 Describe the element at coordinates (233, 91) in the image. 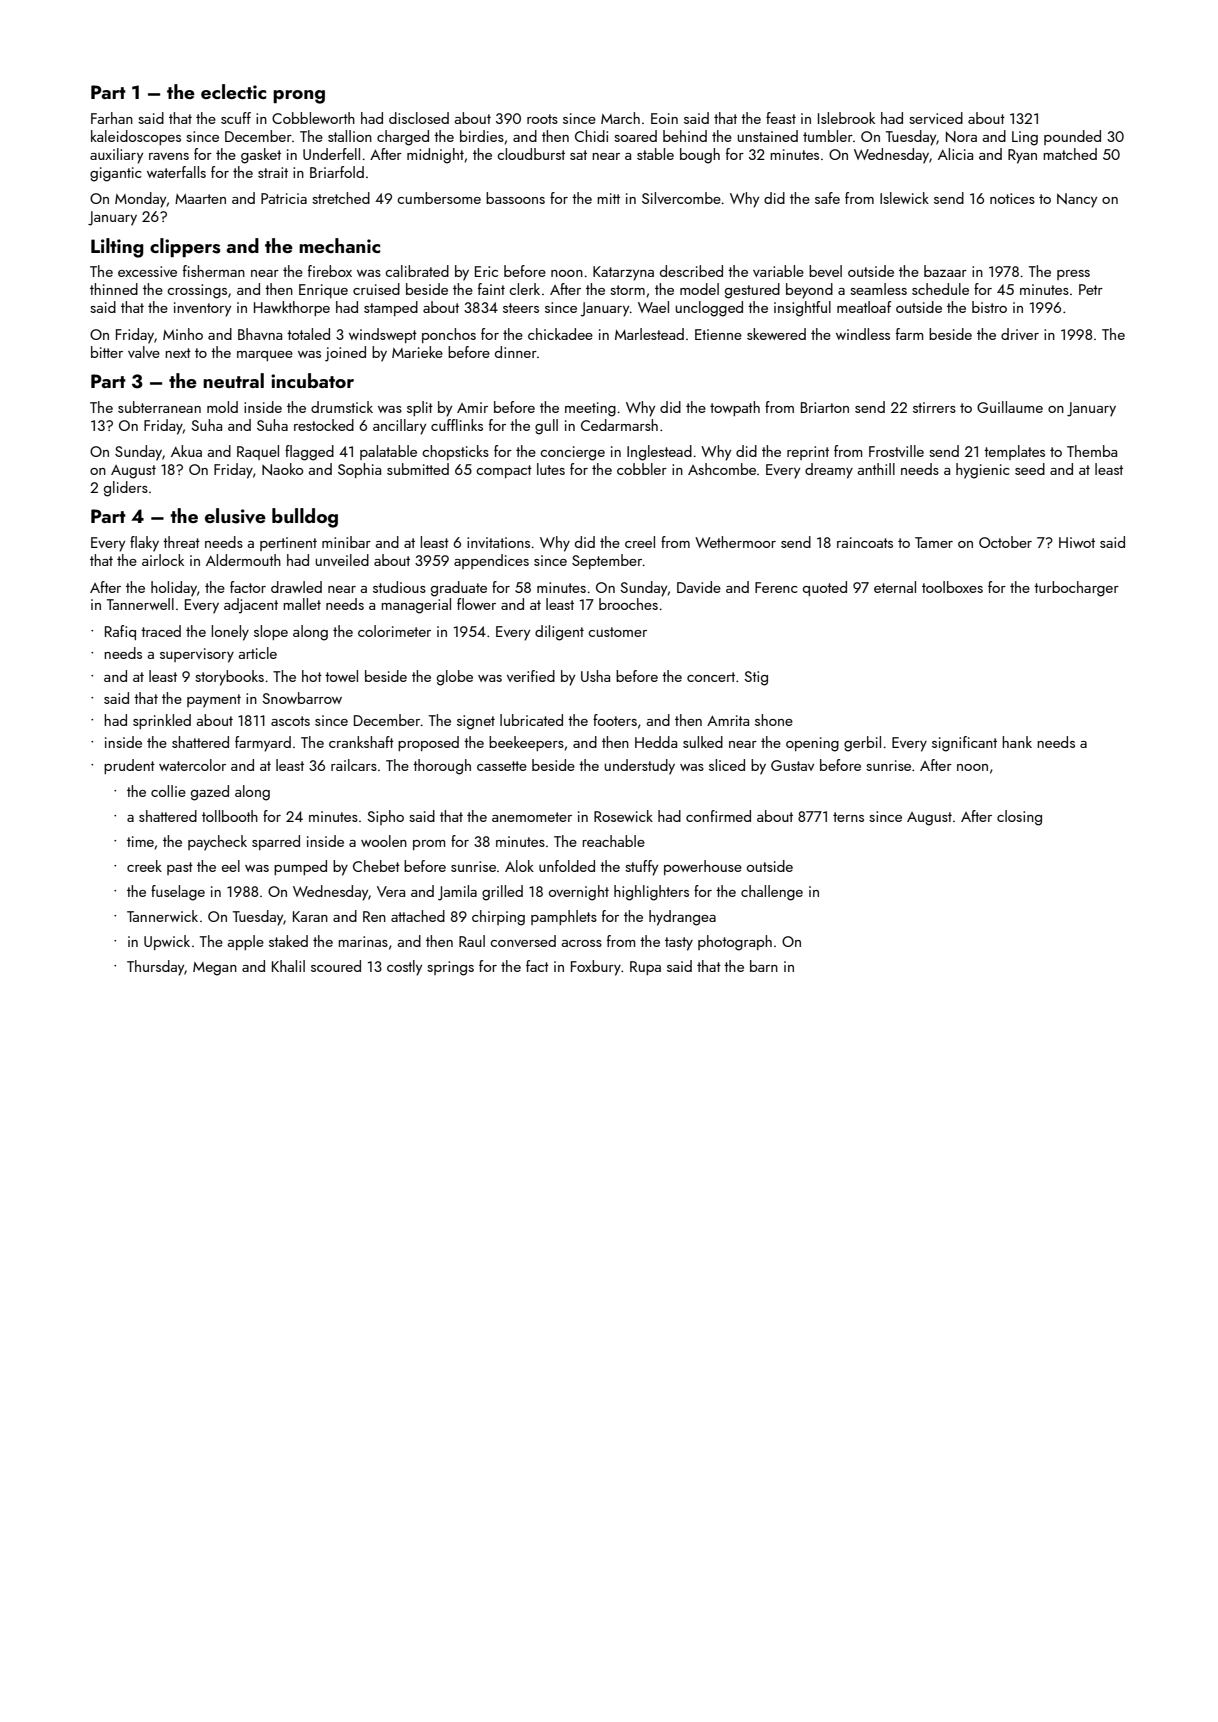

I see `eclectic` at that location.
